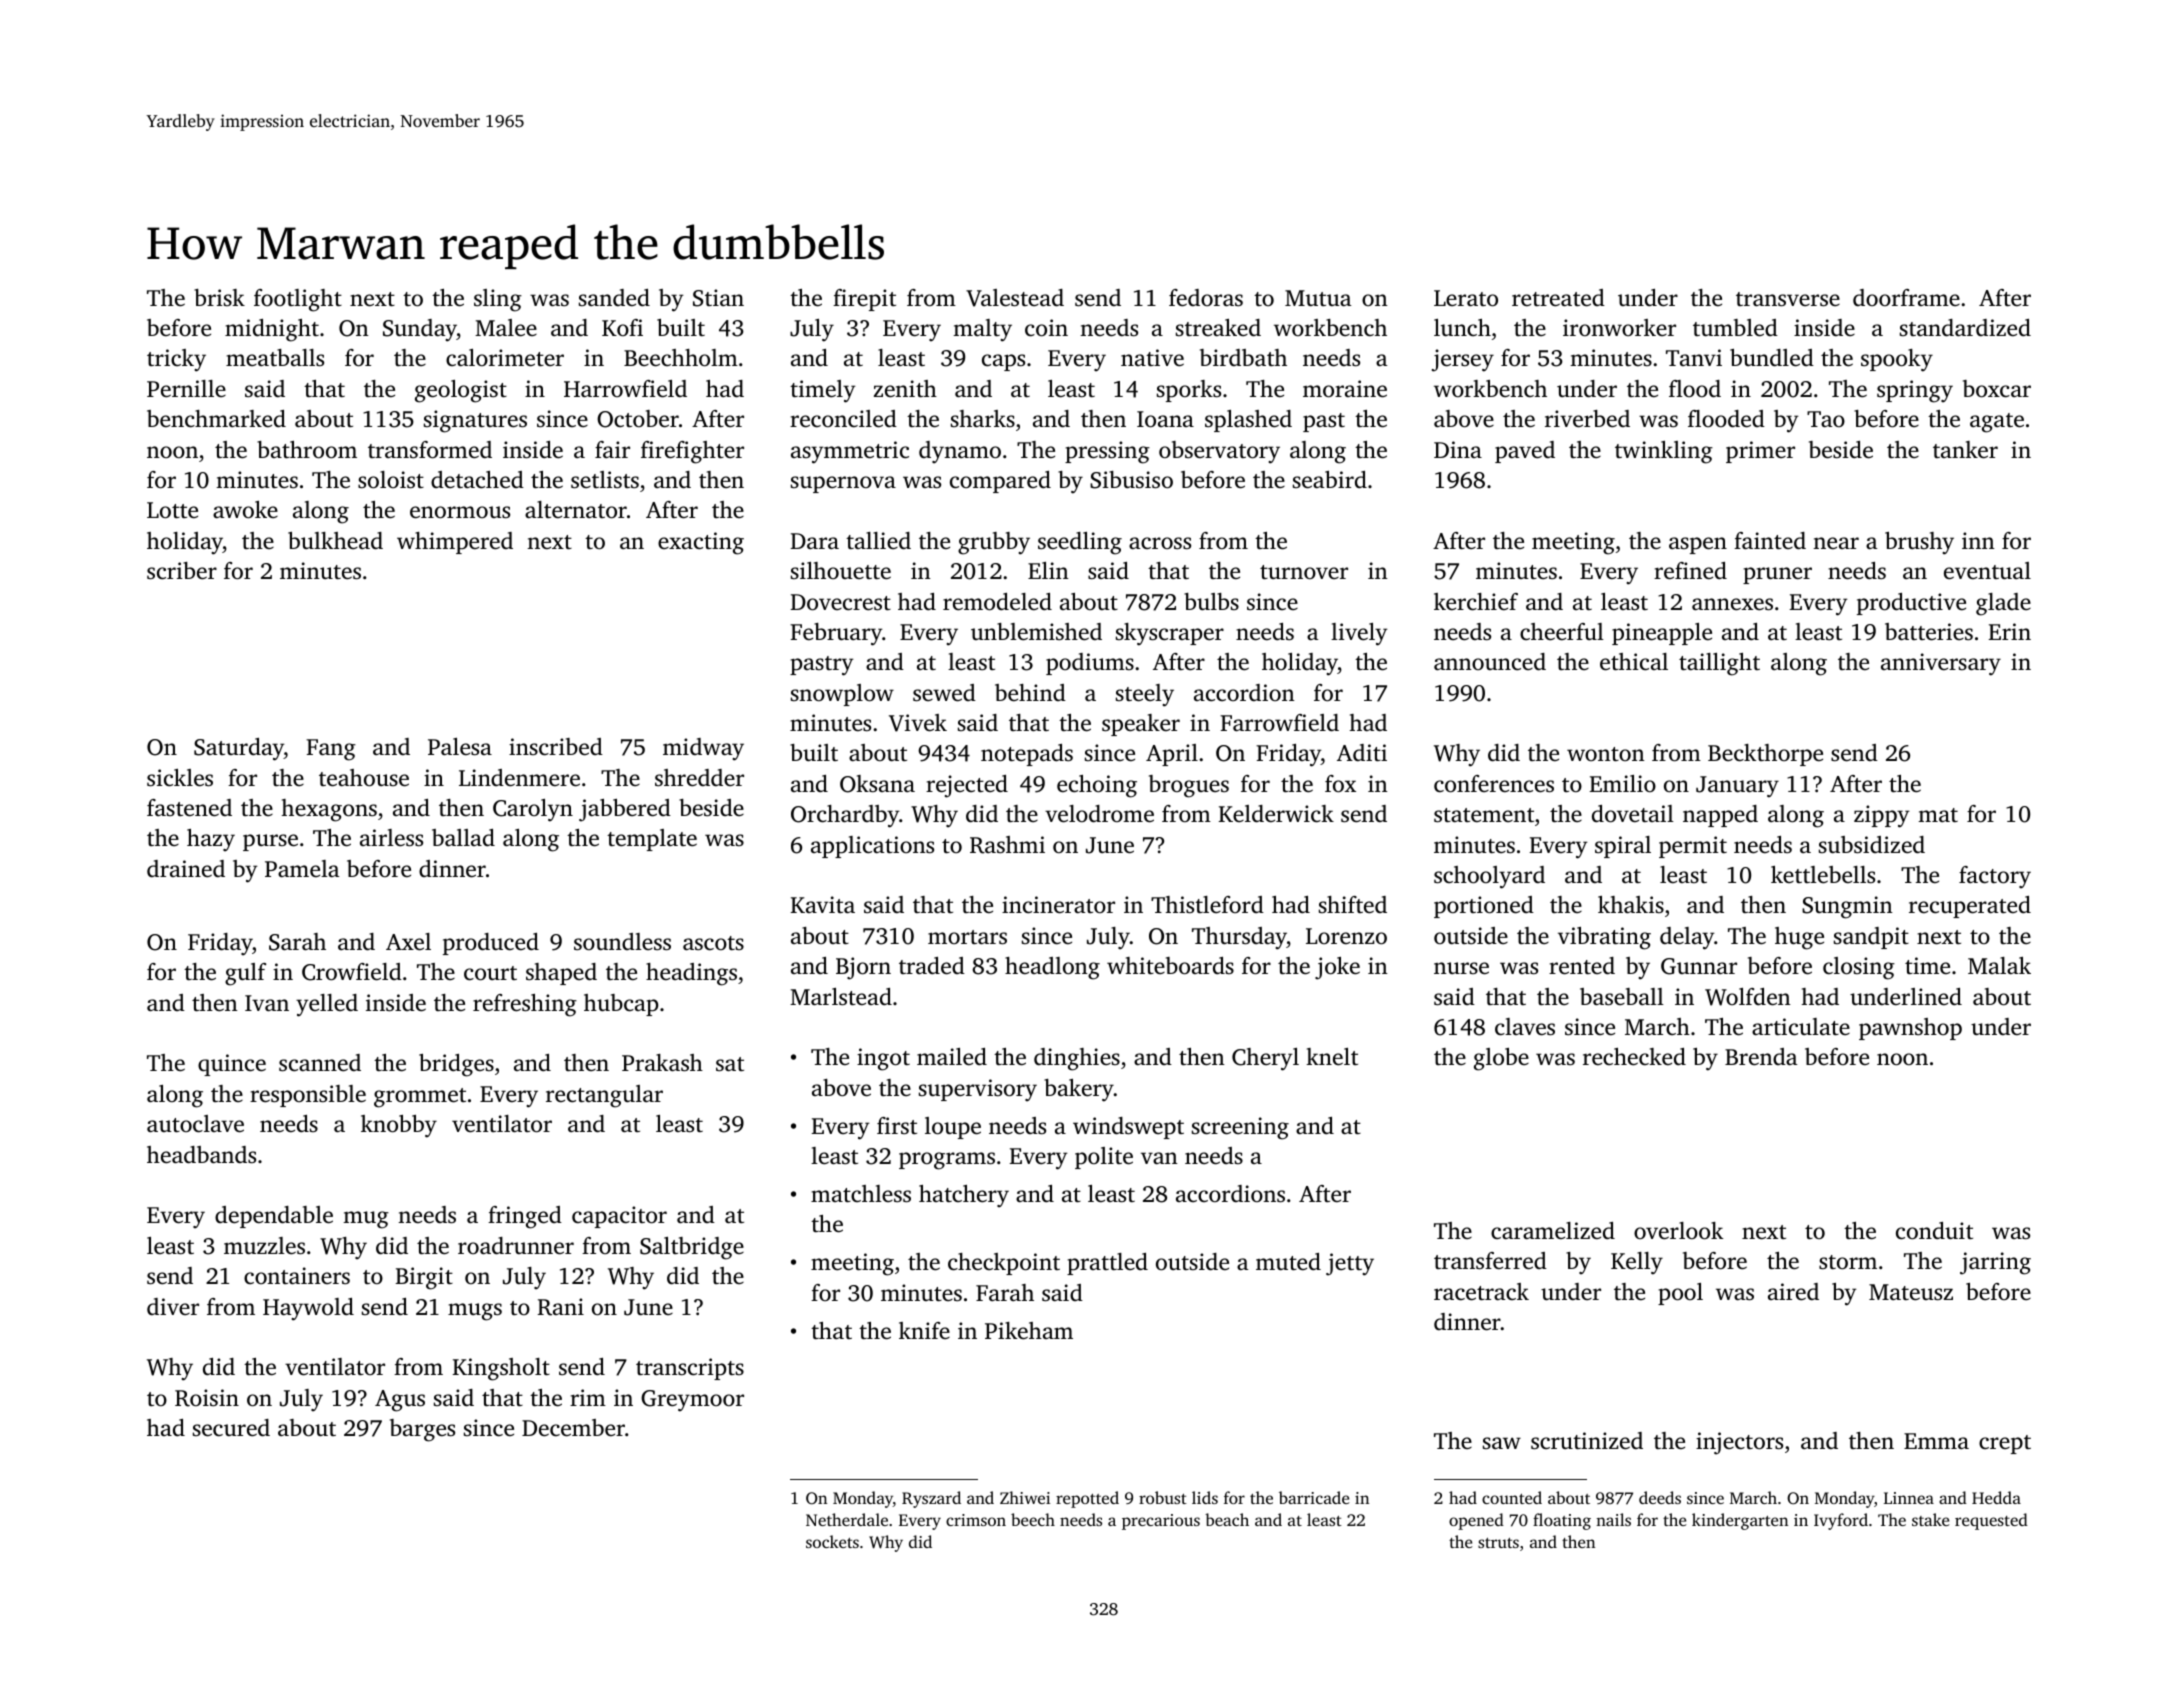 The height and width of the screenshot is (1683, 2178). Describe the element at coordinates (408, 942) in the screenshot. I see `Axel` at that location.
